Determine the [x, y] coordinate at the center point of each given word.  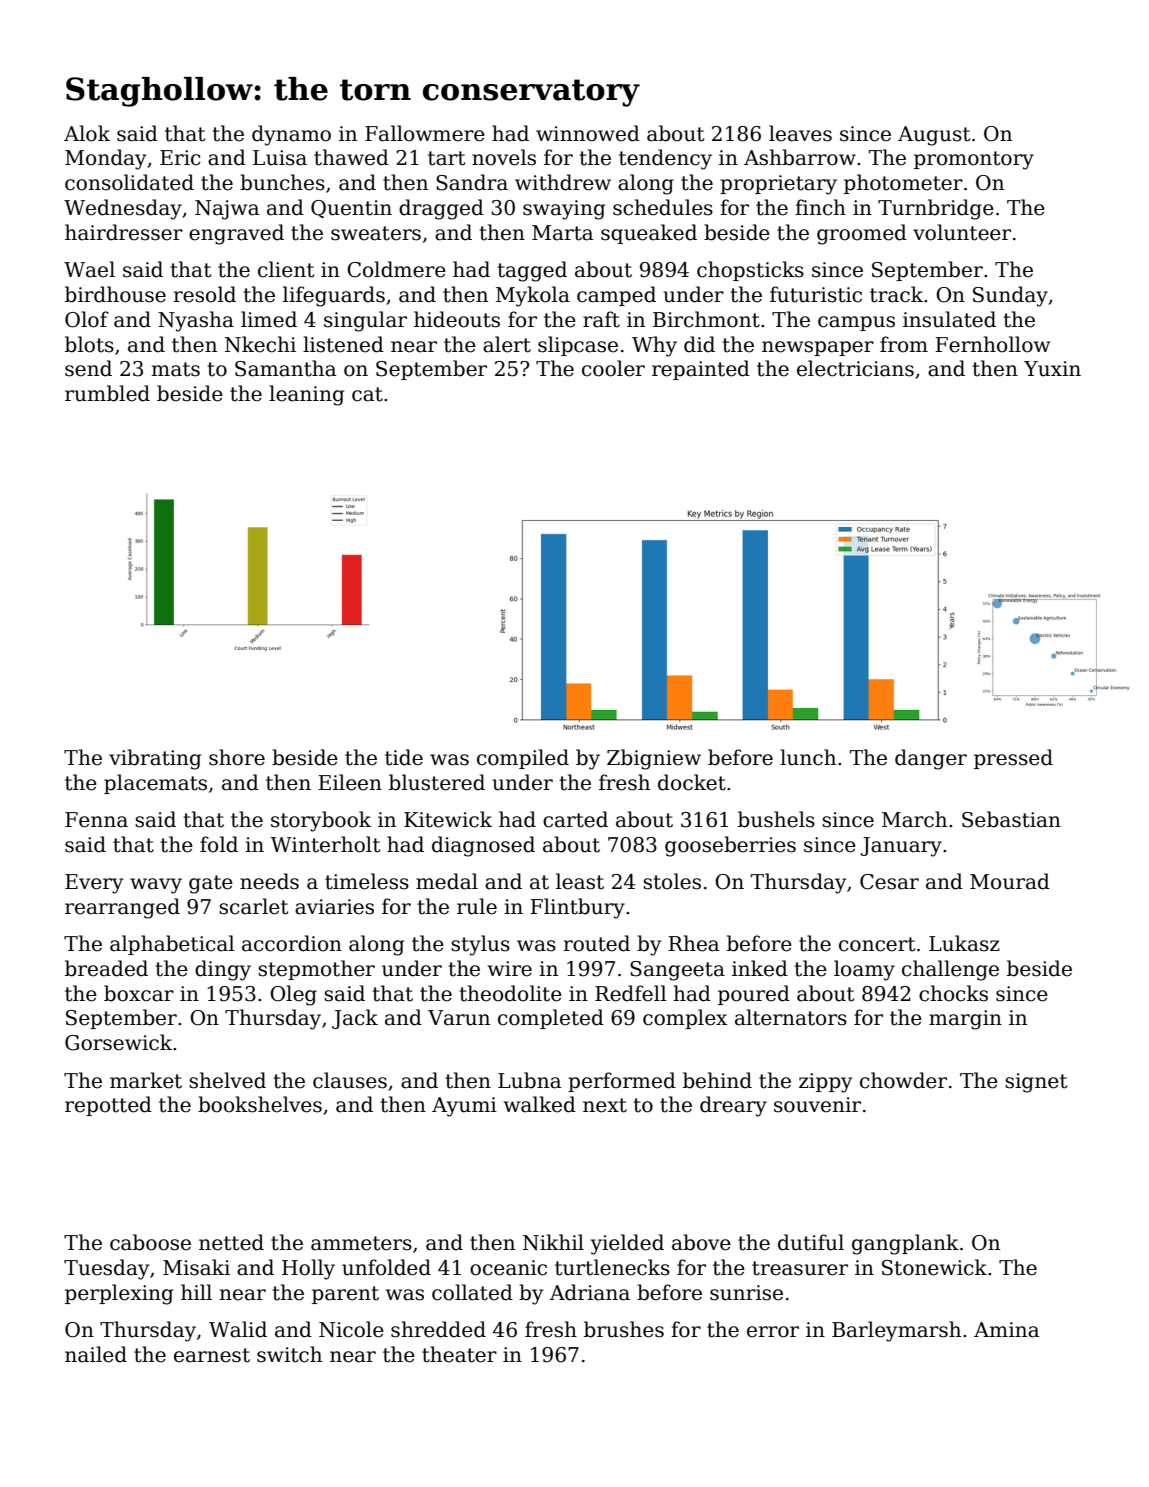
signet [1036, 1083]
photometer [903, 184]
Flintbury [577, 908]
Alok [87, 133]
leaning [306, 395]
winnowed [588, 133]
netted [231, 1242]
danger [931, 759]
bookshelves [260, 1104]
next [605, 1105]
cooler [613, 368]
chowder [903, 1080]
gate [211, 884]
